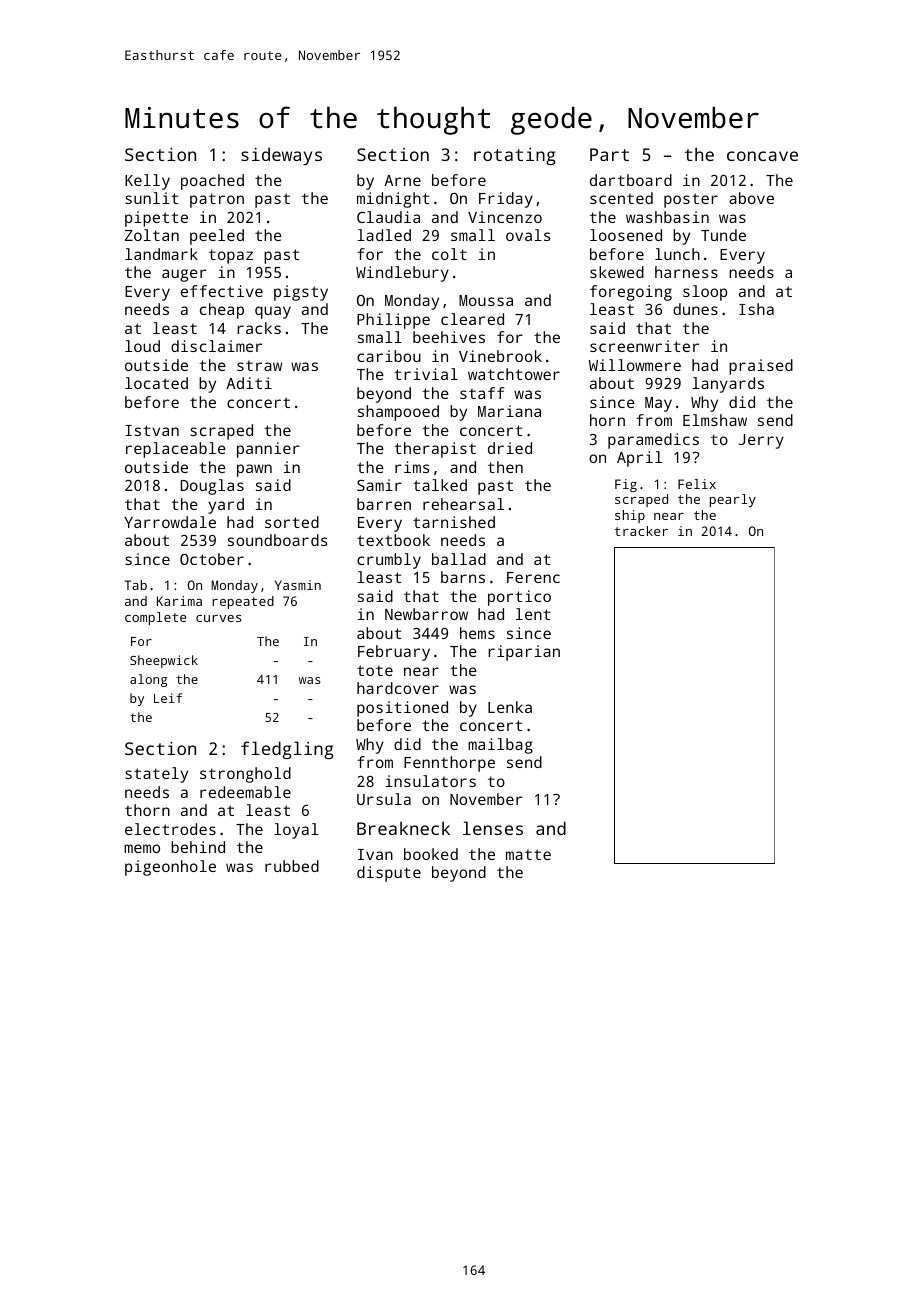 The image size is (924, 1308). I want to click on tracker, so click(641, 531).
